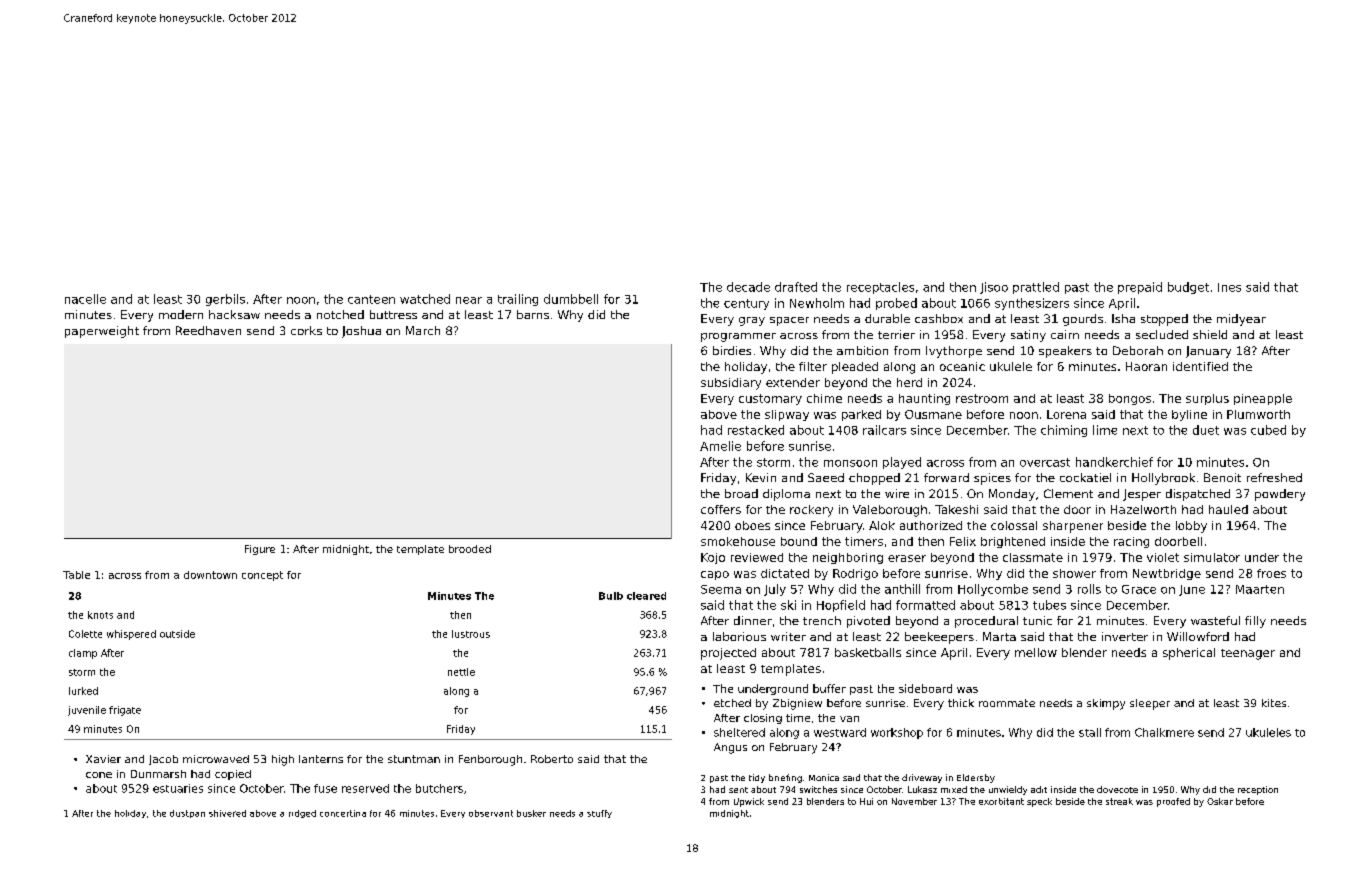 The image size is (1372, 887). Describe the element at coordinates (225, 300) in the screenshot. I see `gerbils` at that location.
